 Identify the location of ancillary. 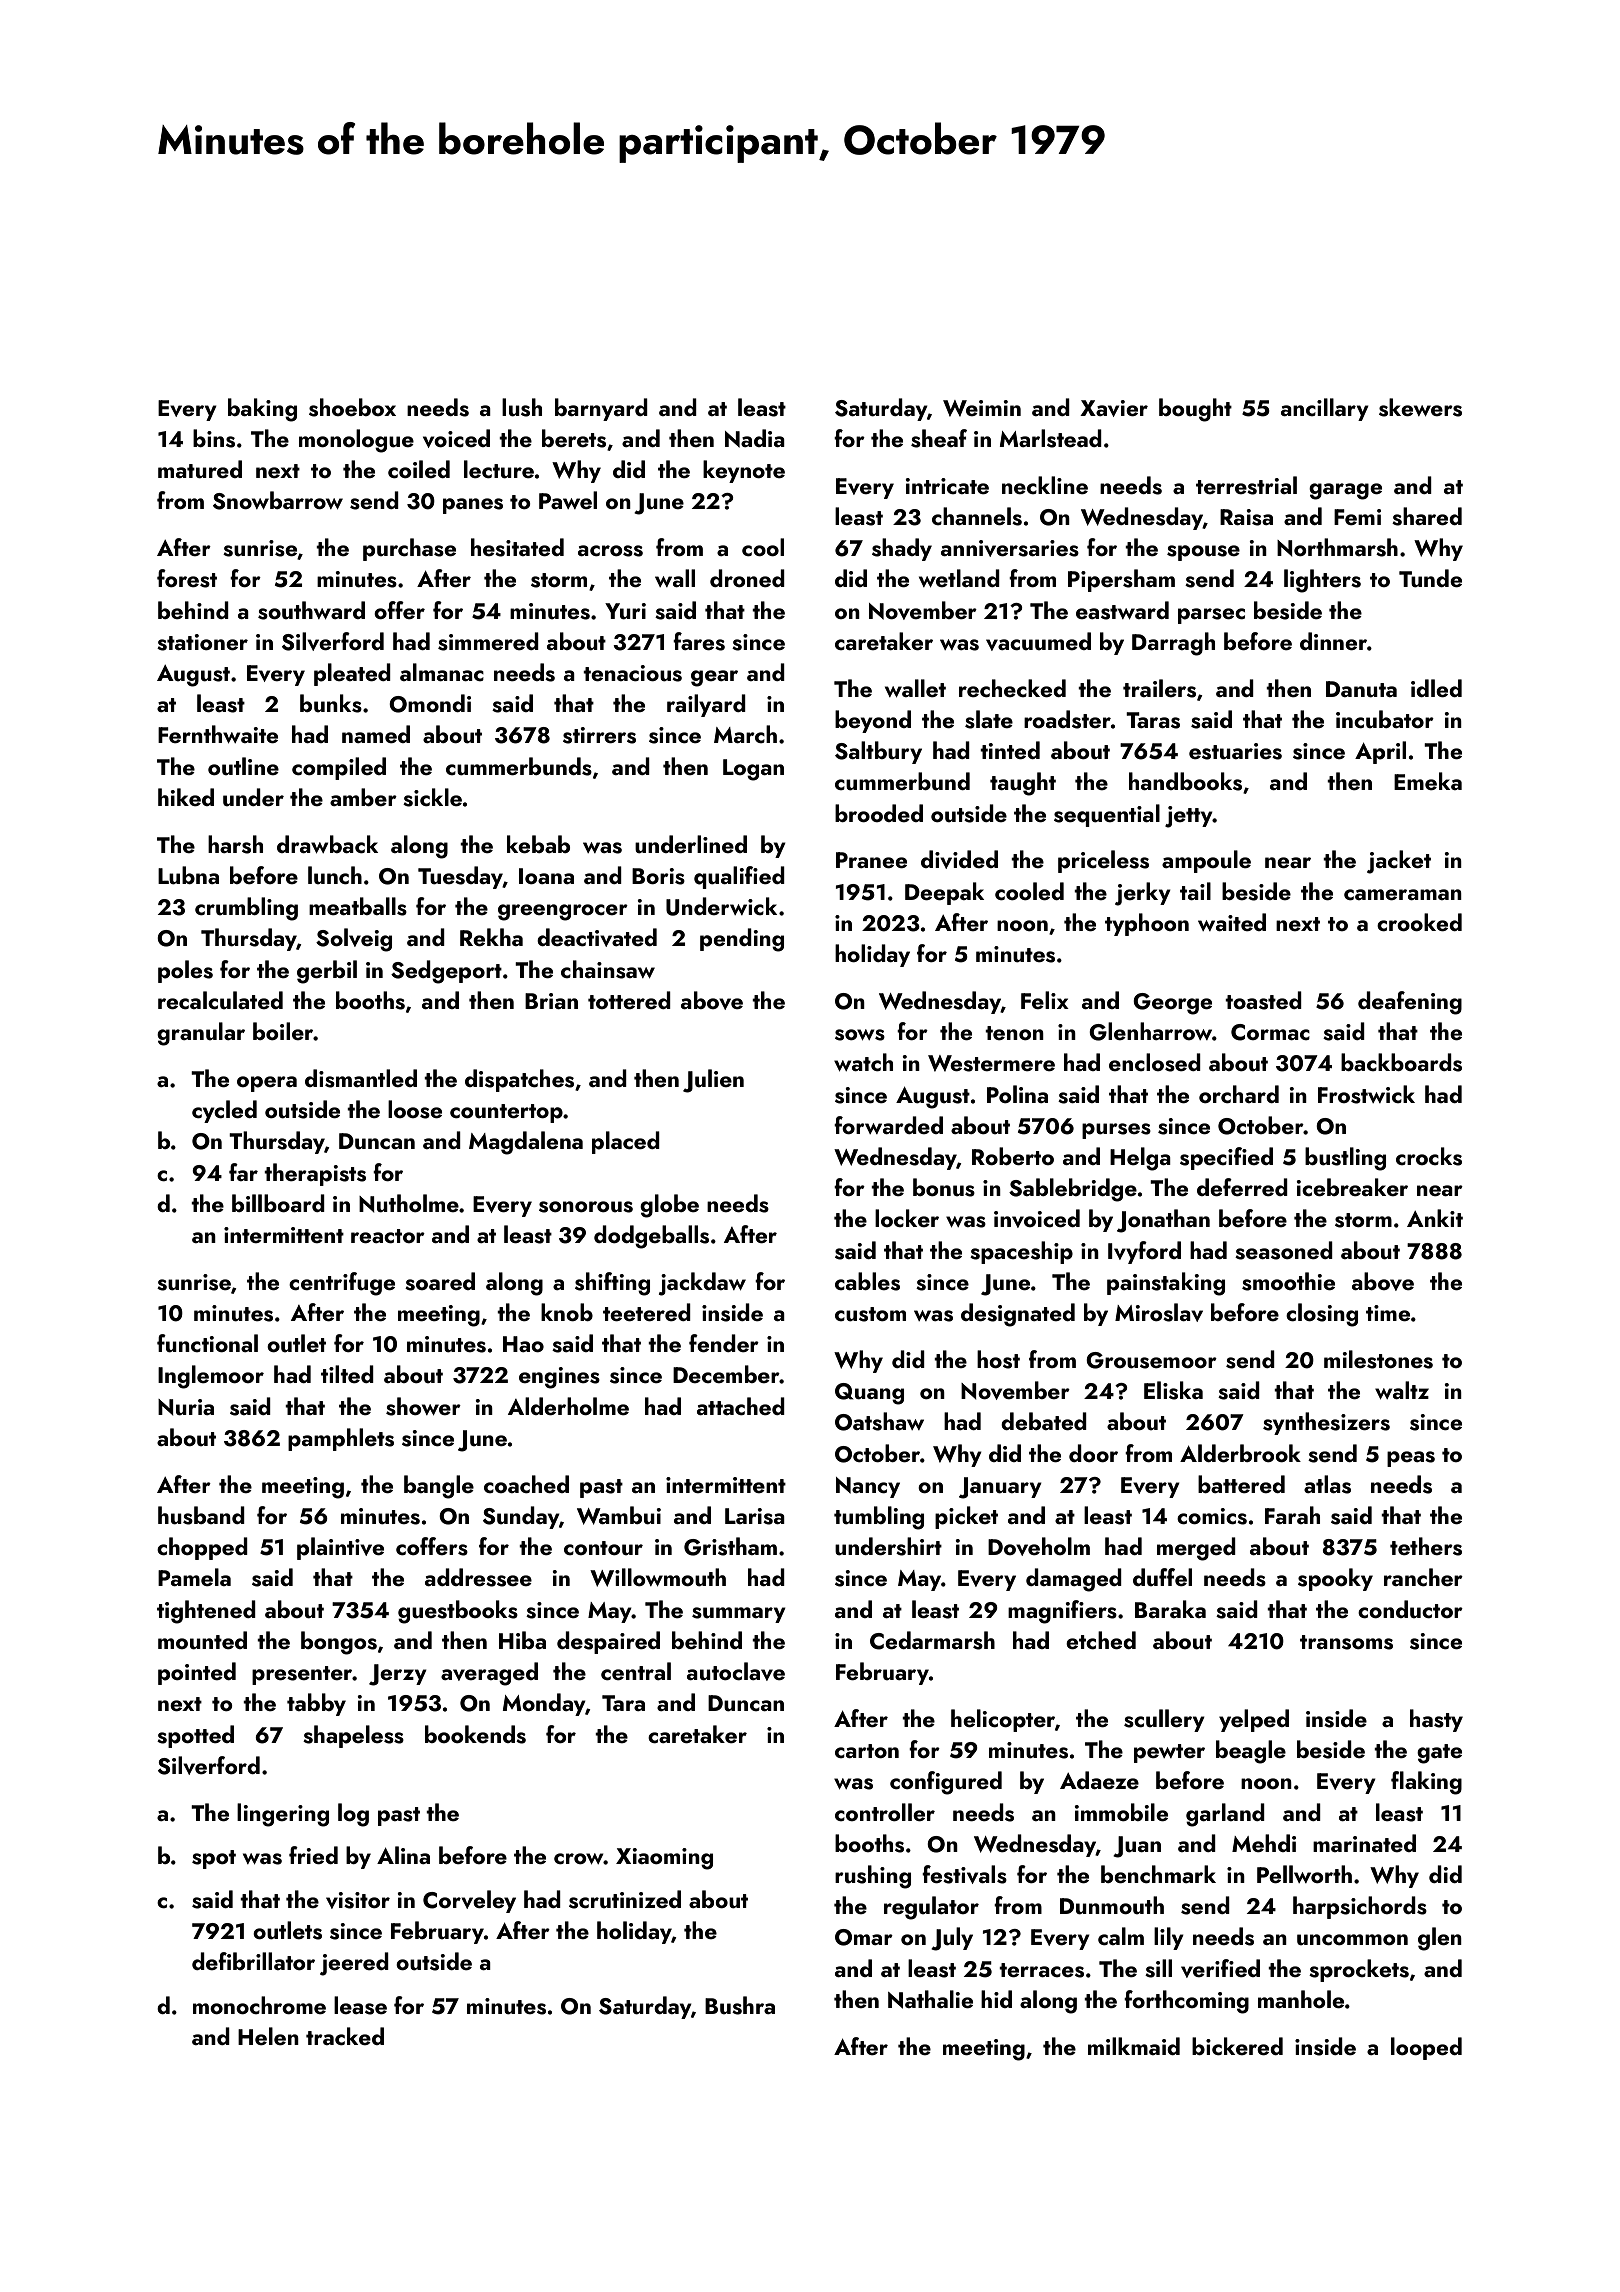
(1325, 409).
